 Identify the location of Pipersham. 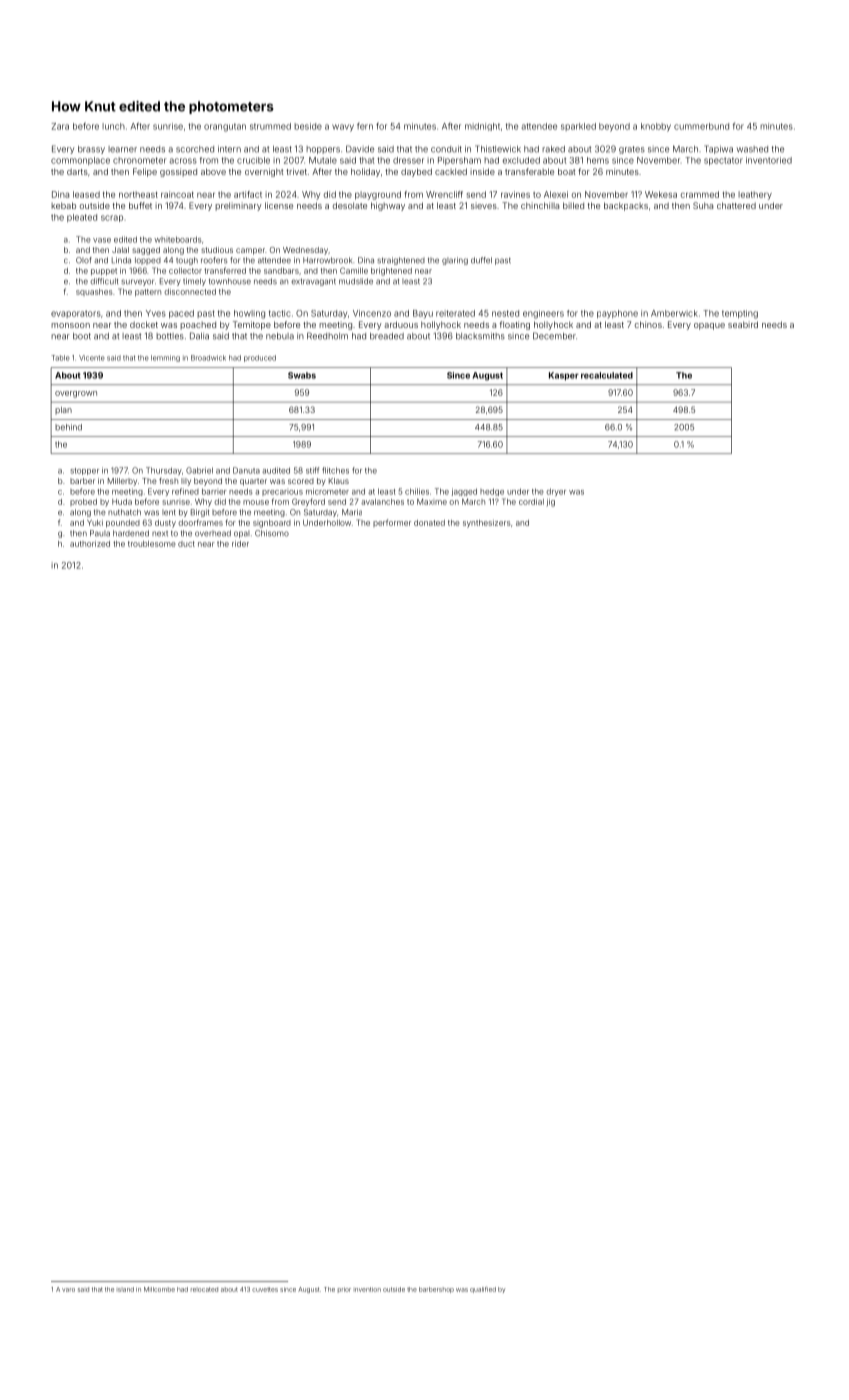
(459, 161).
